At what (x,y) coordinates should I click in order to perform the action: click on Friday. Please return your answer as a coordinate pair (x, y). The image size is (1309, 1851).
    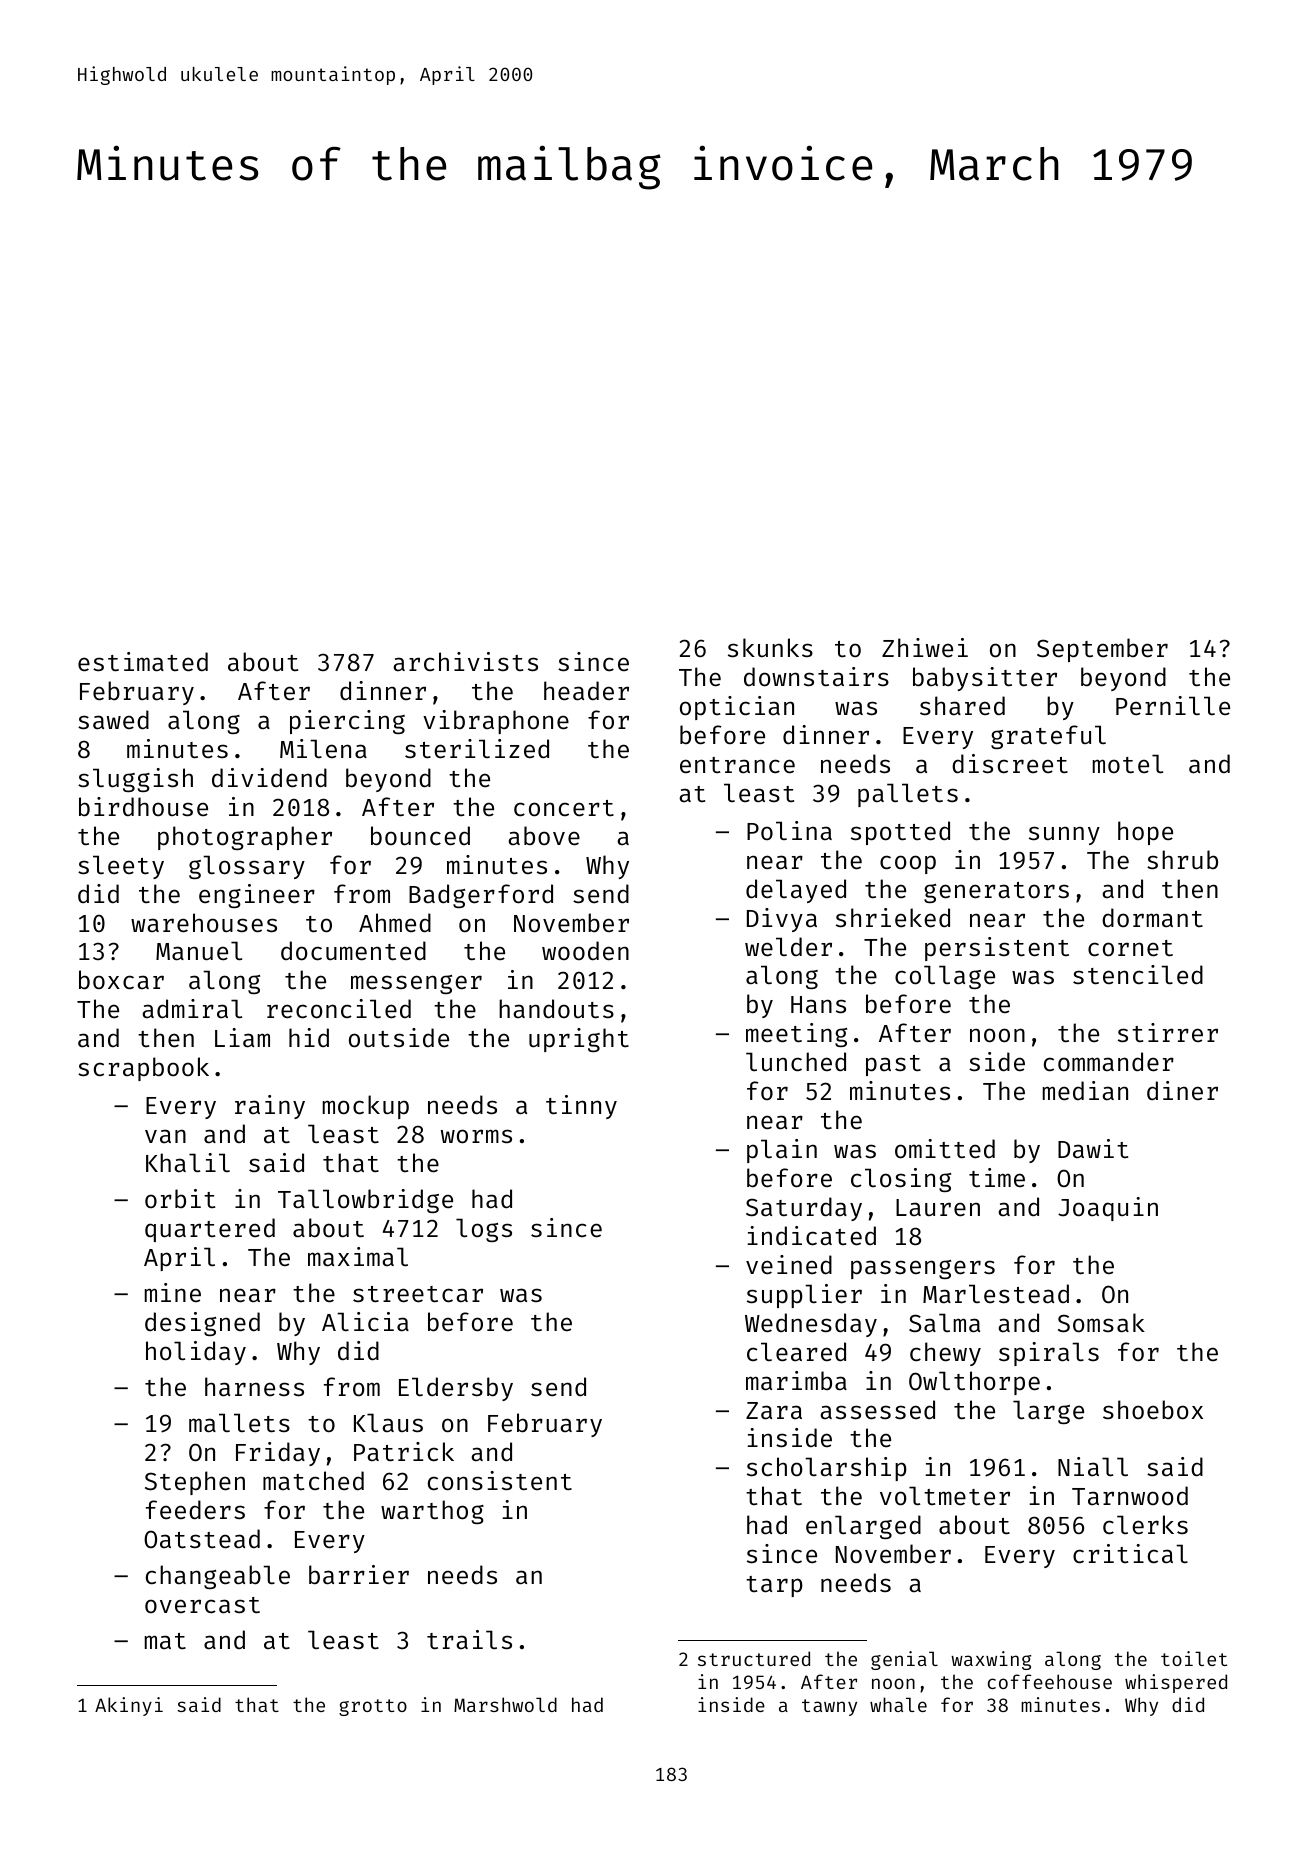
    Looking at the image, I should click on (278, 1454).
